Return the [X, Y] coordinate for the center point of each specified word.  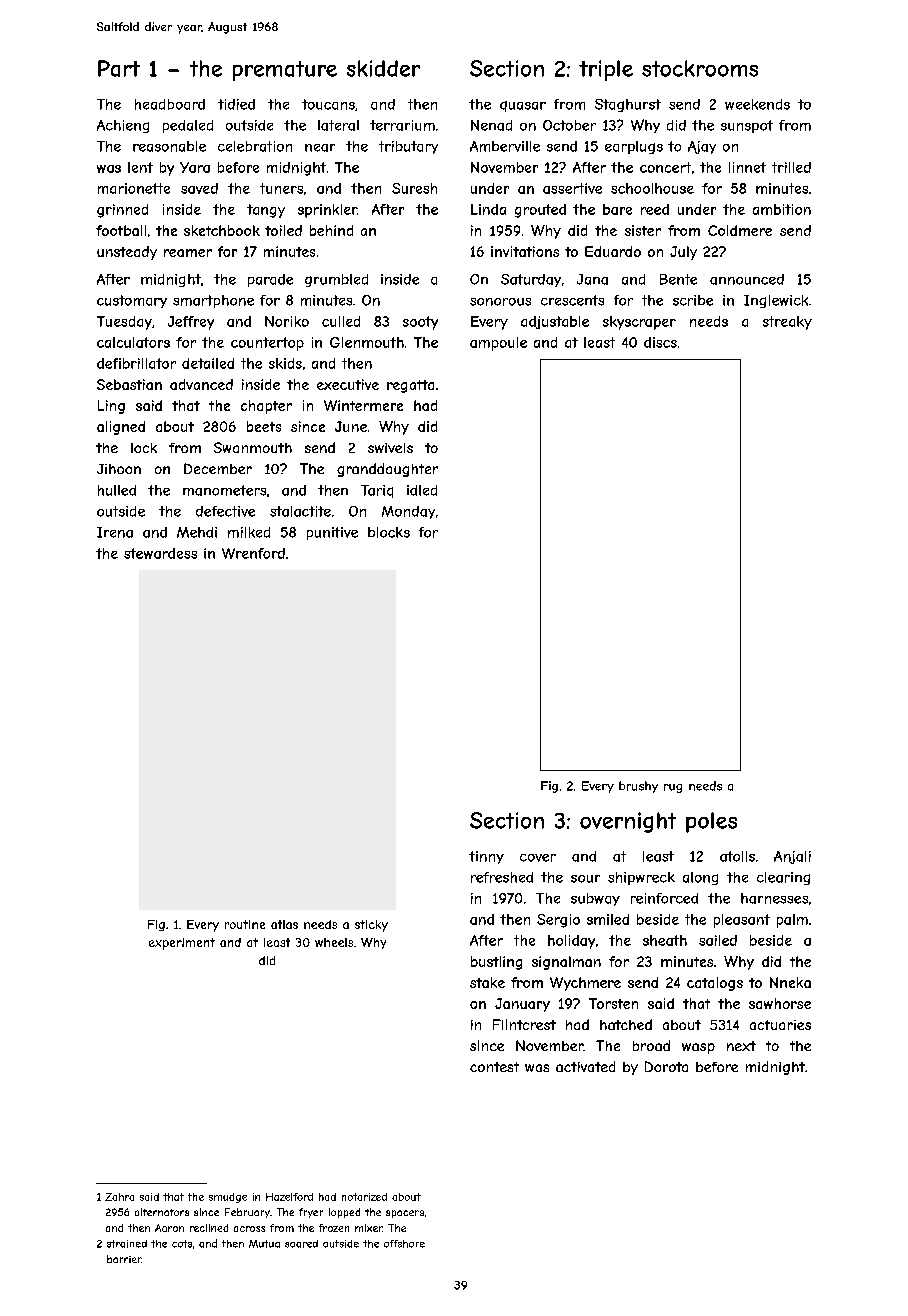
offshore [404, 1244]
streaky [787, 323]
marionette [134, 188]
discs [660, 342]
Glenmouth [367, 342]
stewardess [160, 553]
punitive [332, 533]
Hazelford [289, 1197]
